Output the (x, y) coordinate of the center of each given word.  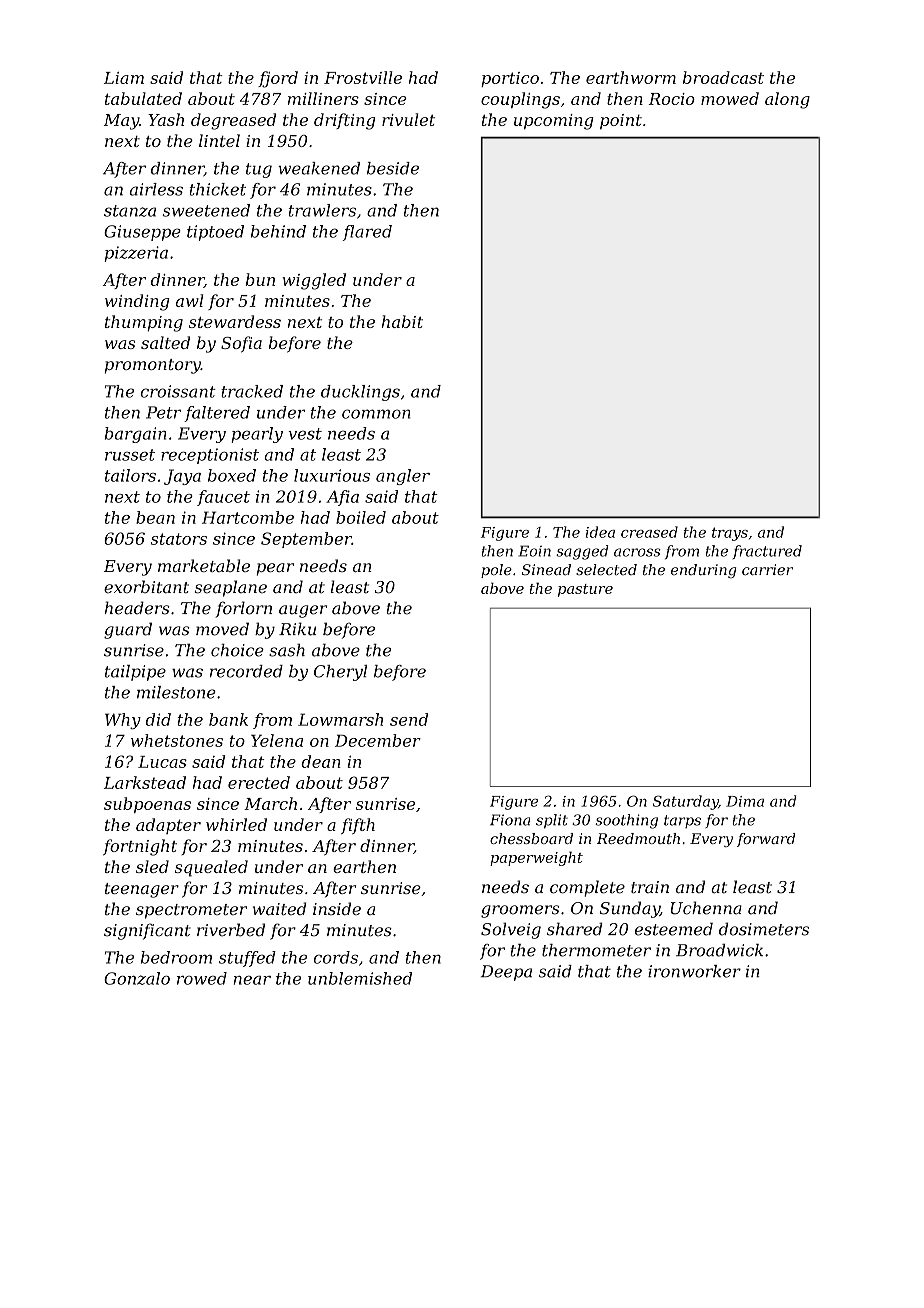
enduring (703, 571)
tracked (252, 391)
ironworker (694, 971)
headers (137, 608)
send (409, 719)
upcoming (553, 122)
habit (402, 321)
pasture (585, 590)
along (787, 100)
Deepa (506, 973)
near (252, 980)
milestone (176, 692)
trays (730, 534)
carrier (767, 569)
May (121, 122)
